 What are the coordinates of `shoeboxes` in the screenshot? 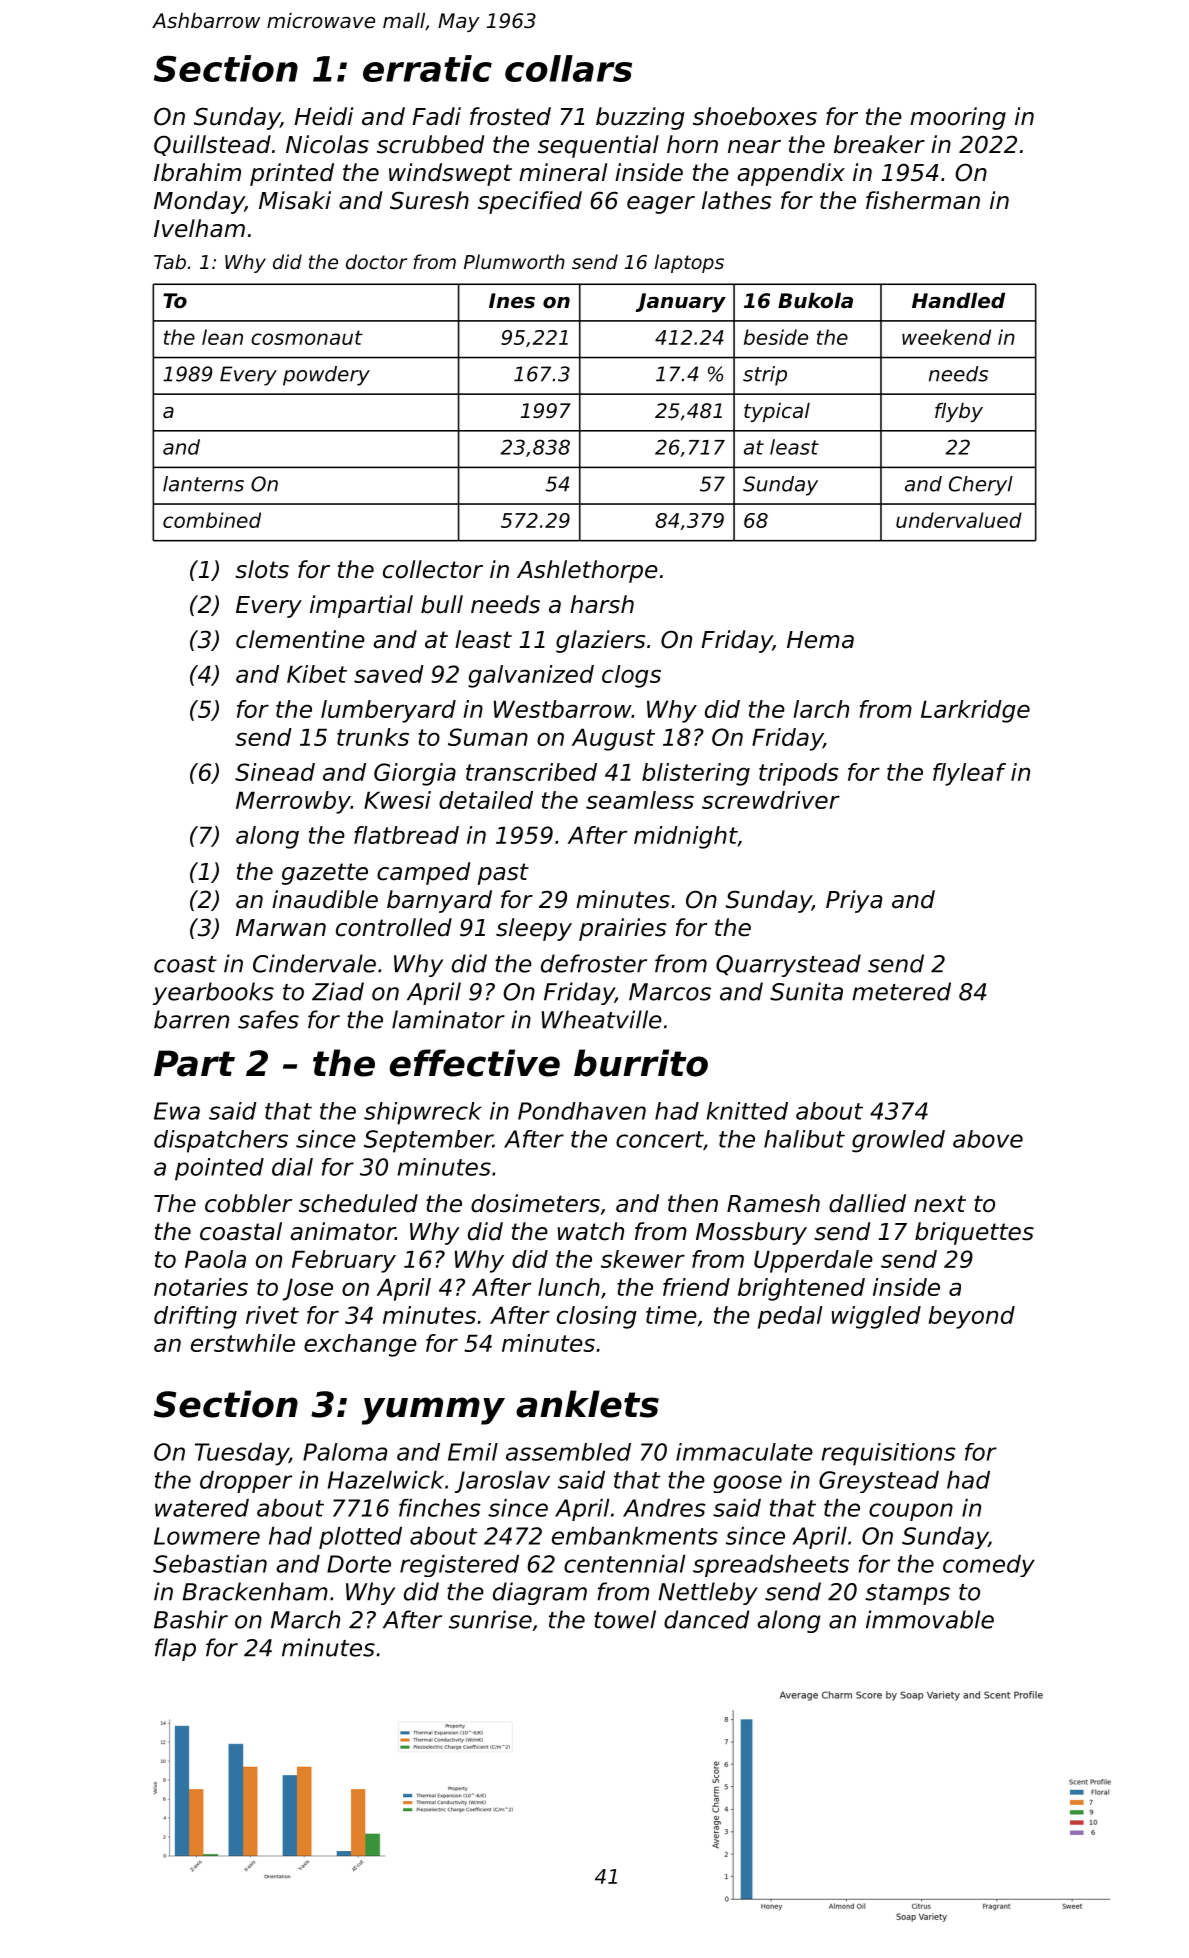 It's located at (755, 116).
